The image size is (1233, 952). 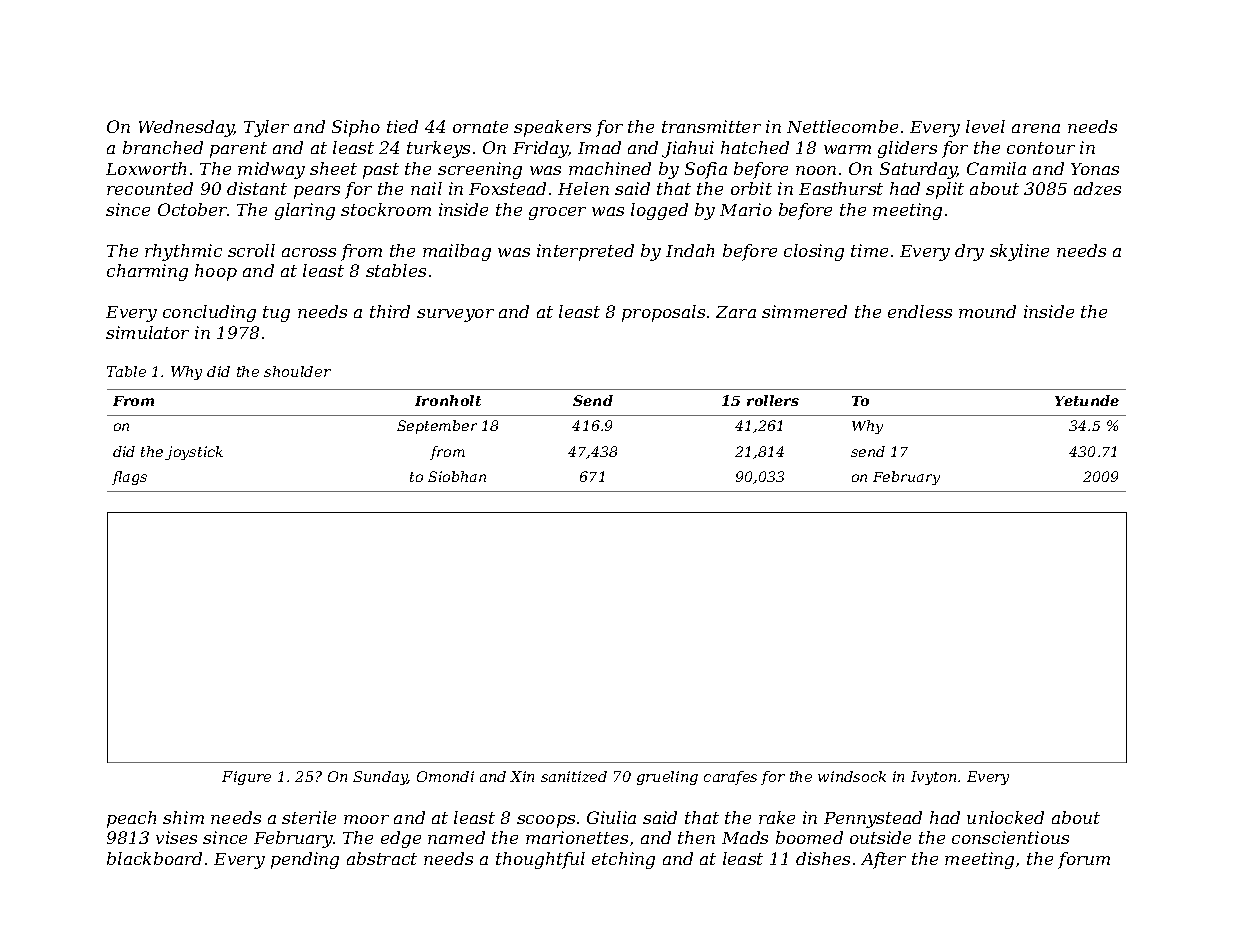 What do you see at coordinates (667, 778) in the page?
I see `grueling` at bounding box center [667, 778].
